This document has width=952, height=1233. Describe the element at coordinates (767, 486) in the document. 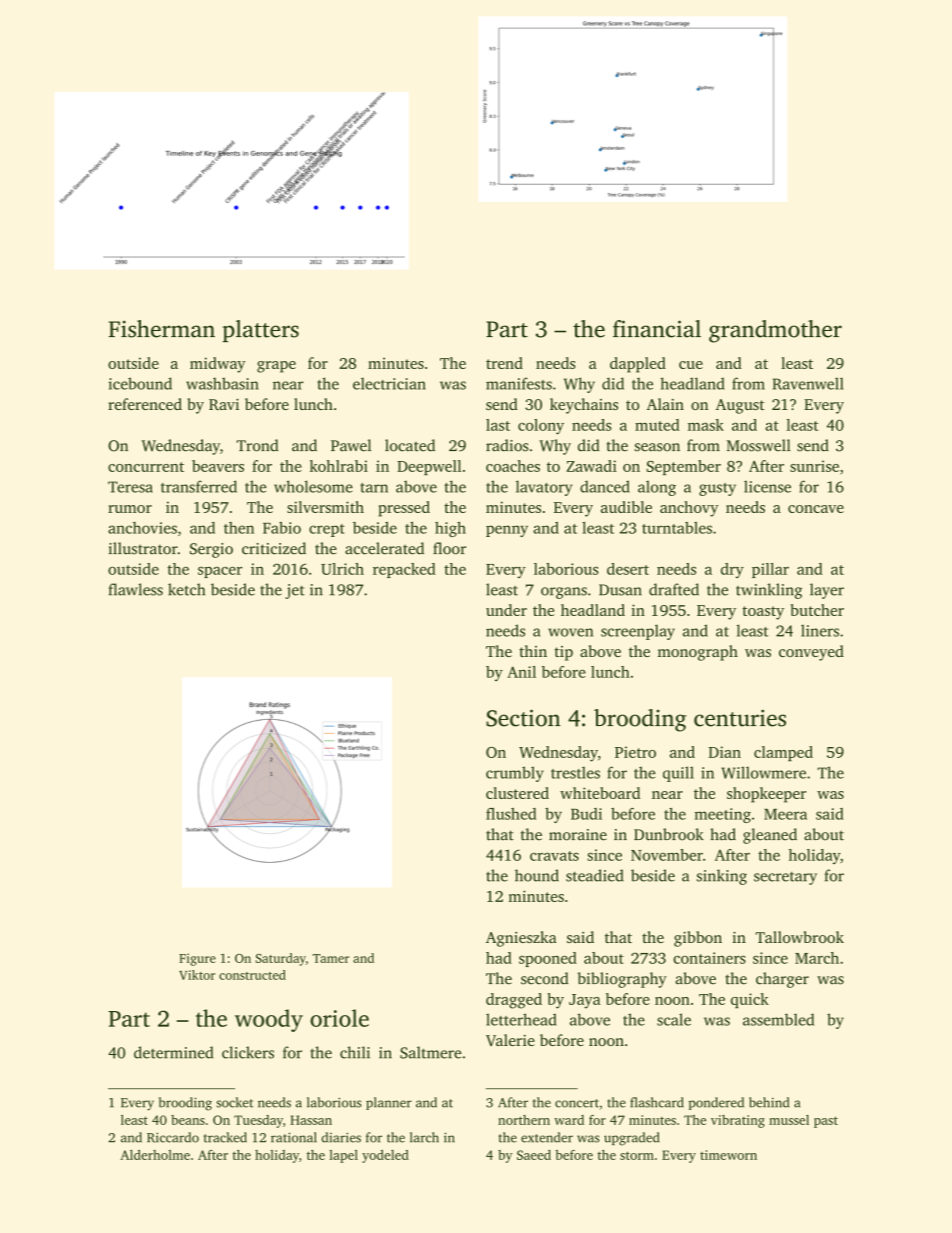

I see `license` at that location.
